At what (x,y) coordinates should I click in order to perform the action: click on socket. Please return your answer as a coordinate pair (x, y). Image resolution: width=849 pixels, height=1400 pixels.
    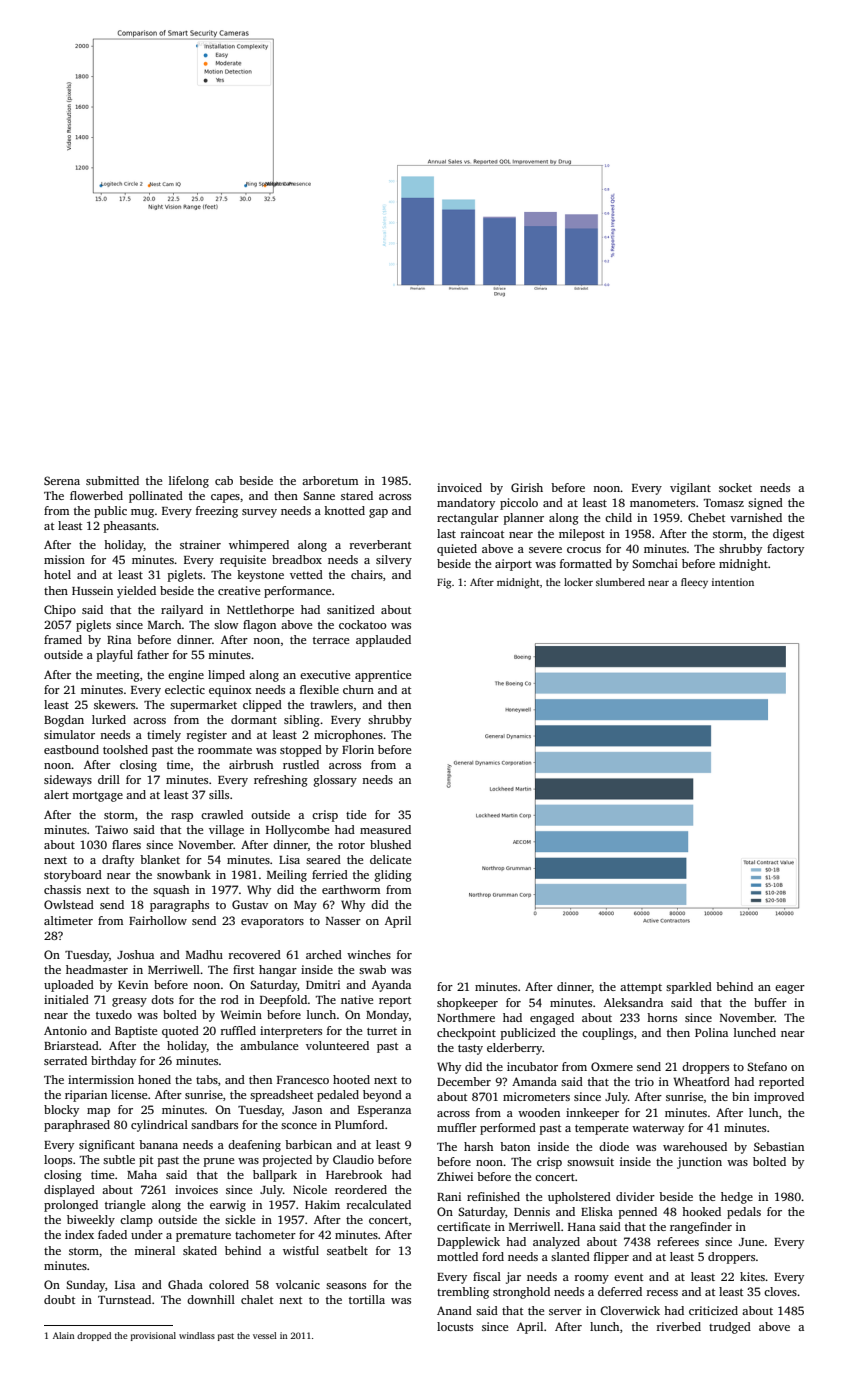
    Looking at the image, I should click on (735, 487).
